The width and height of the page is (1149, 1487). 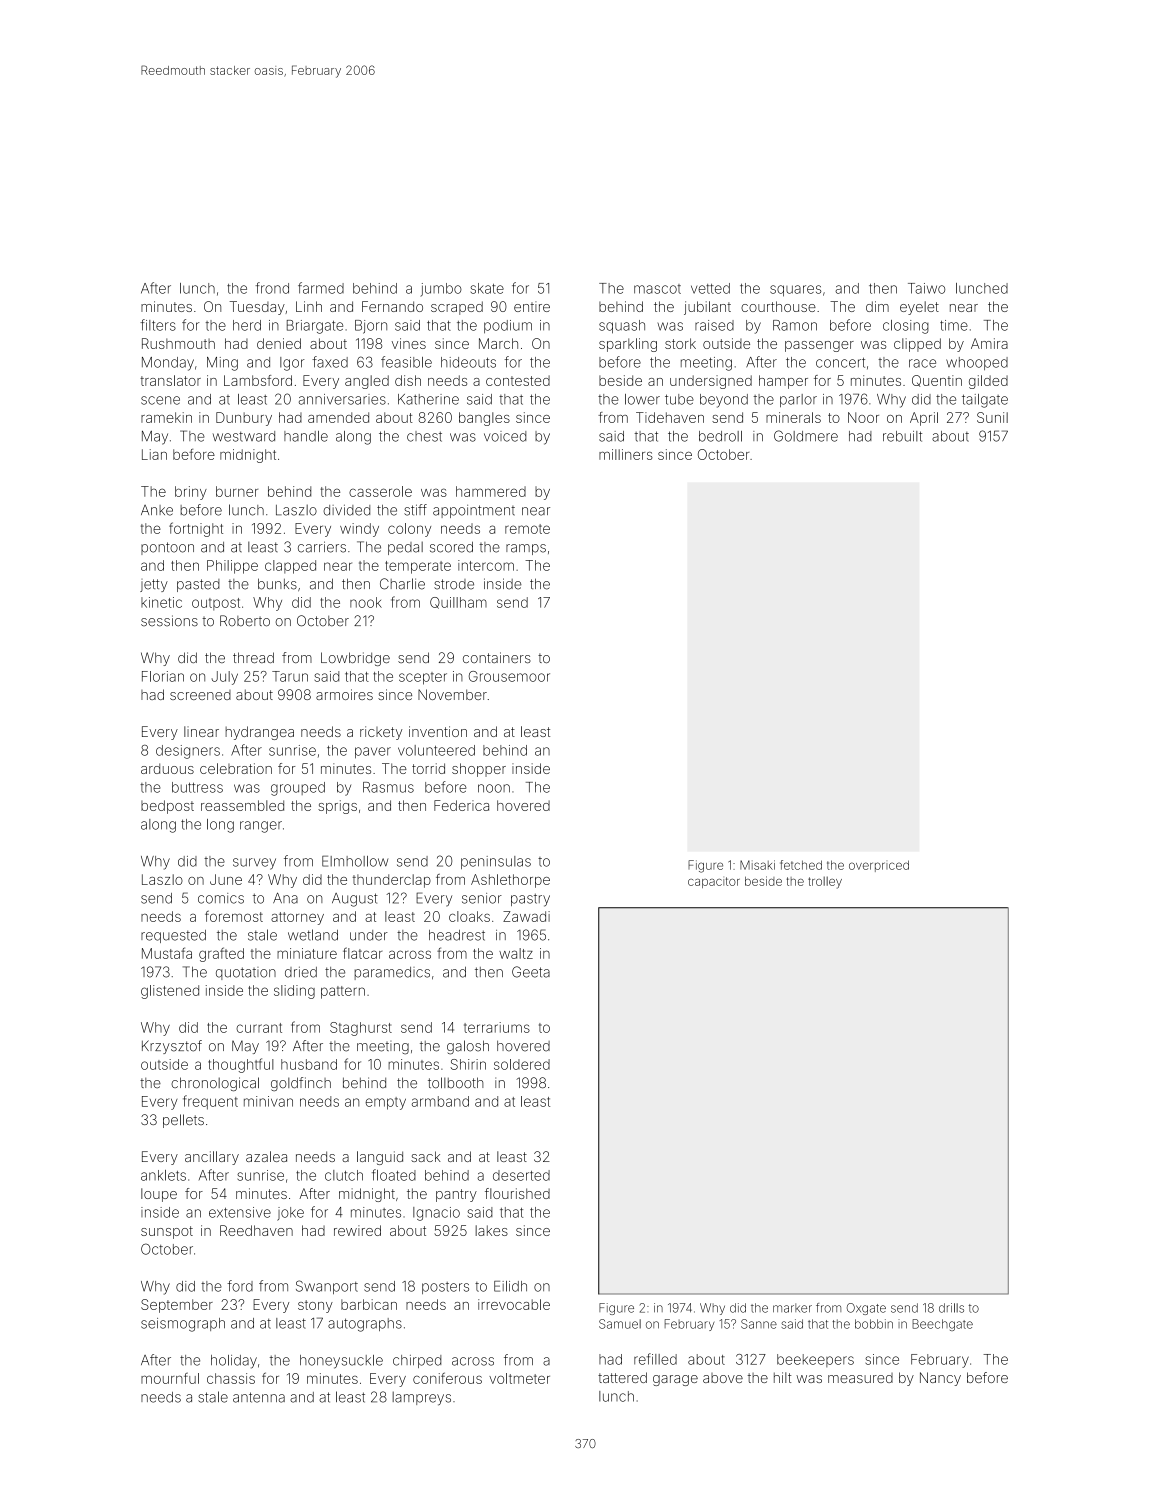 I want to click on Roberto, so click(x=245, y=621).
